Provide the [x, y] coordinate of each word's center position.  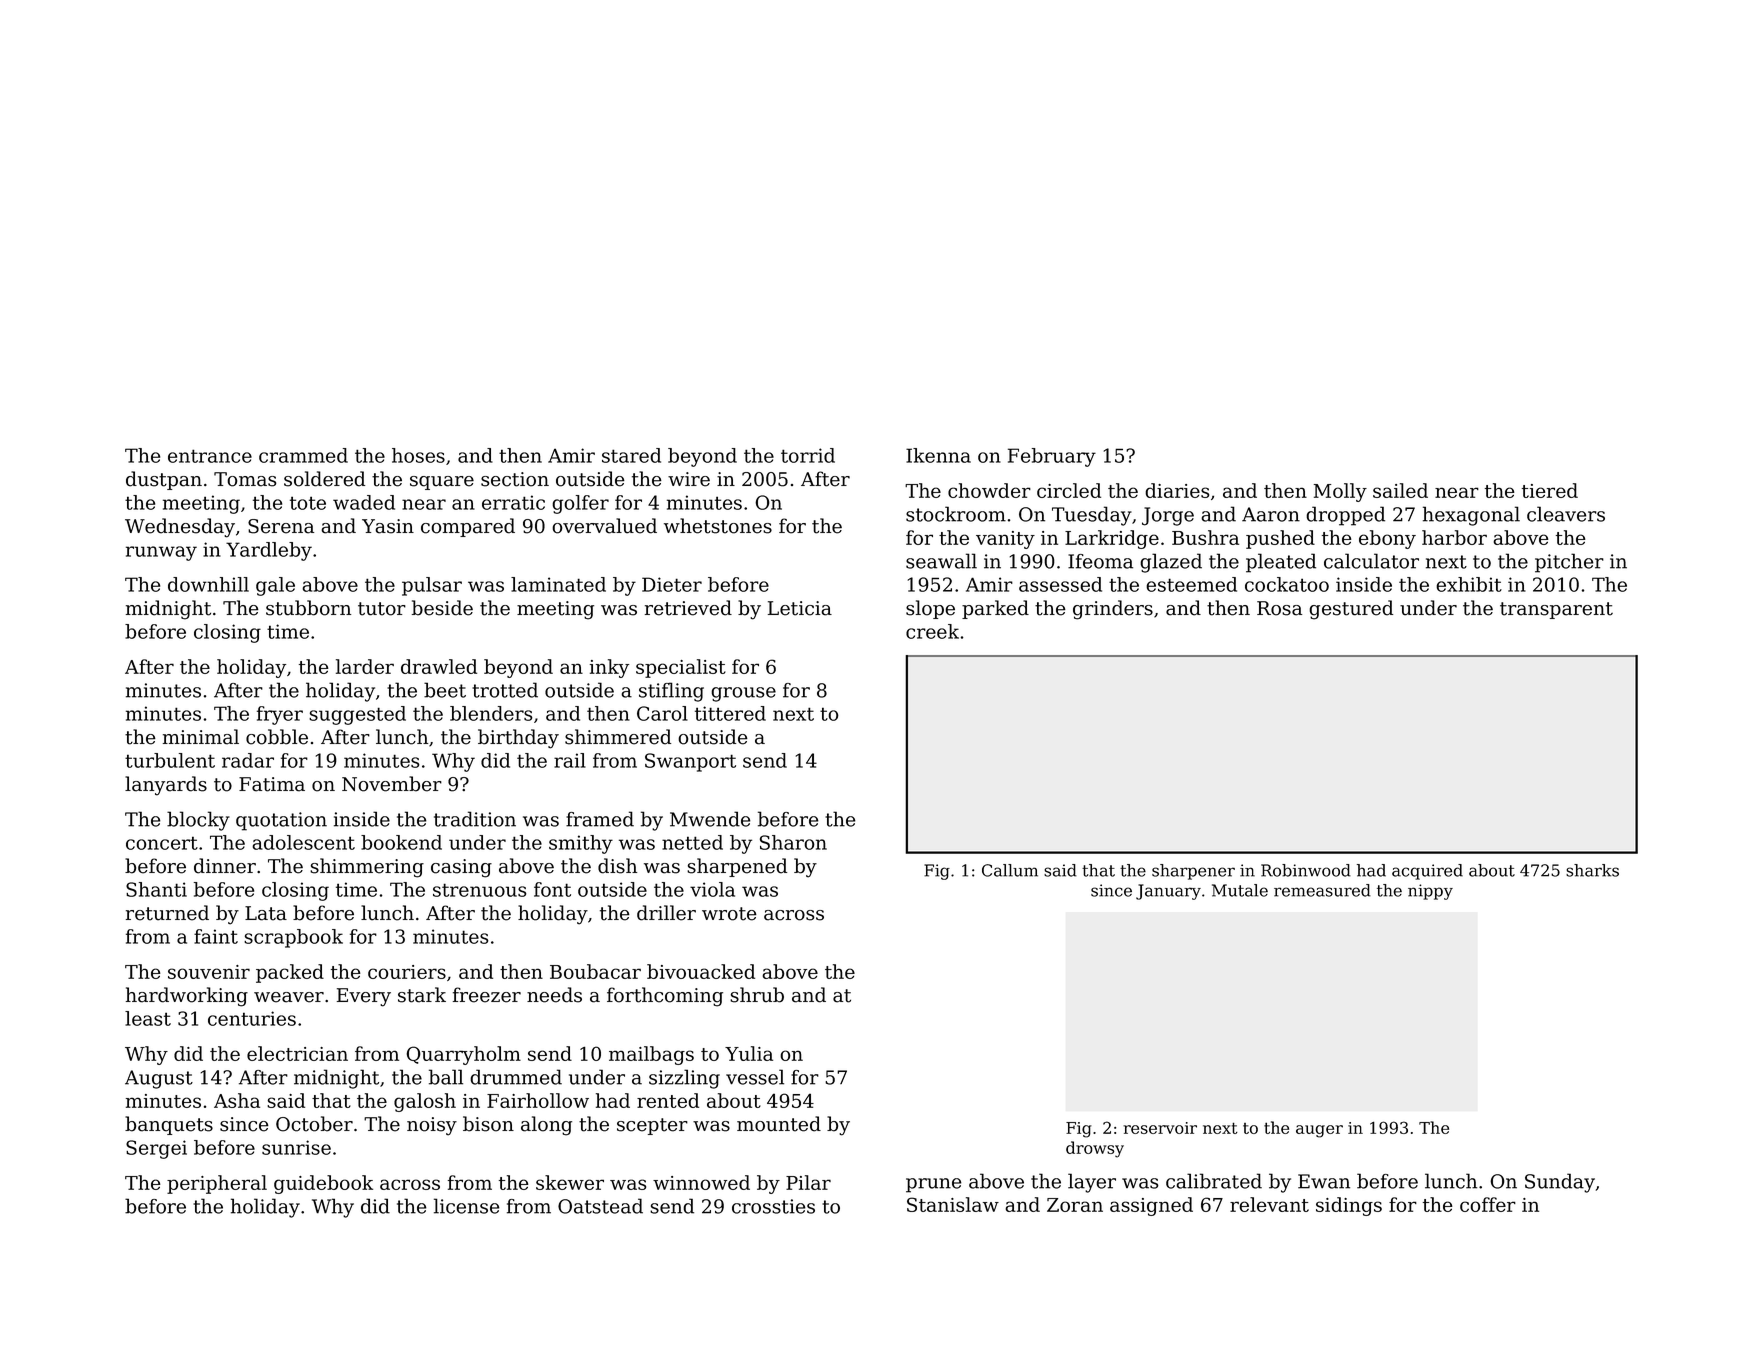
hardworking [187, 997]
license [467, 1206]
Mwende [710, 819]
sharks [1592, 870]
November [392, 784]
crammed [303, 455]
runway [161, 553]
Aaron [1271, 514]
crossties [773, 1206]
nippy [1430, 892]
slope [930, 609]
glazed [1171, 563]
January [1168, 892]
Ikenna [938, 455]
